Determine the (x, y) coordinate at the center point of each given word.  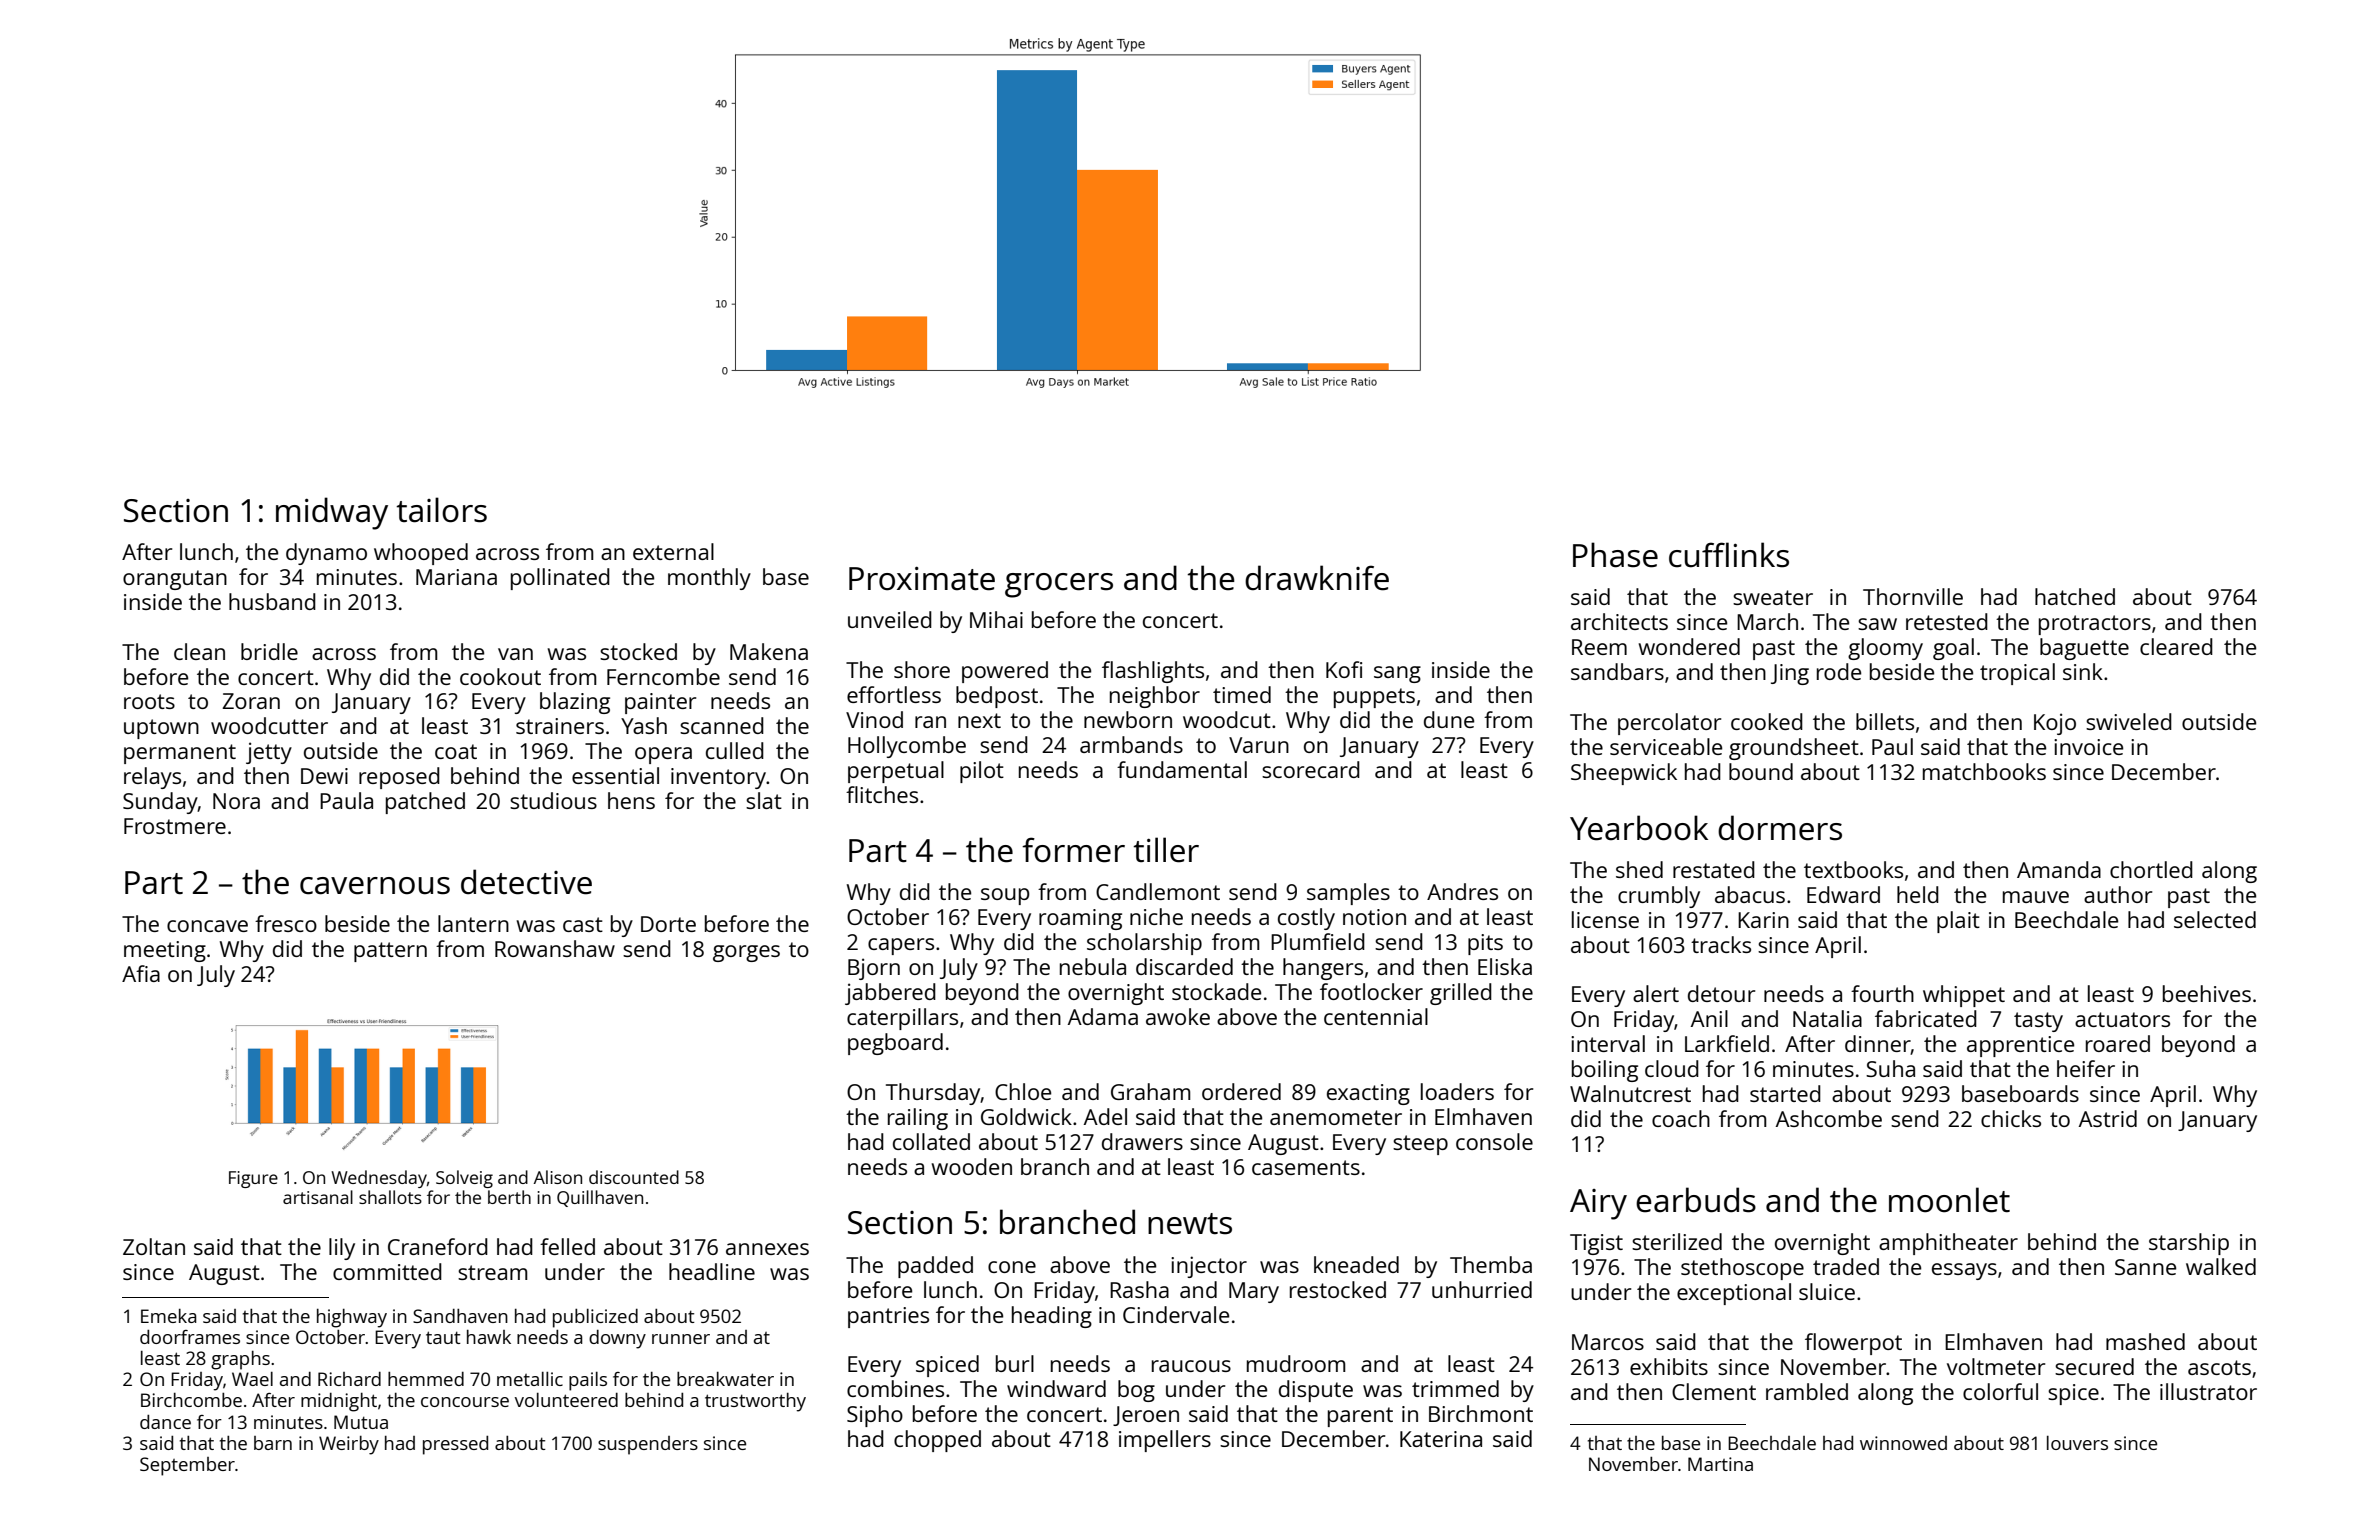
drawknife (1317, 578)
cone (1012, 1267)
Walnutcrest (1630, 1093)
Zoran (251, 701)
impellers (1165, 1441)
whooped (421, 554)
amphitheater (1948, 1244)
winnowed (1903, 1443)
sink (2083, 671)
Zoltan (154, 1246)
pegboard (895, 1044)
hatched (2075, 596)
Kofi (1344, 669)
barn (273, 1443)
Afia (141, 973)
